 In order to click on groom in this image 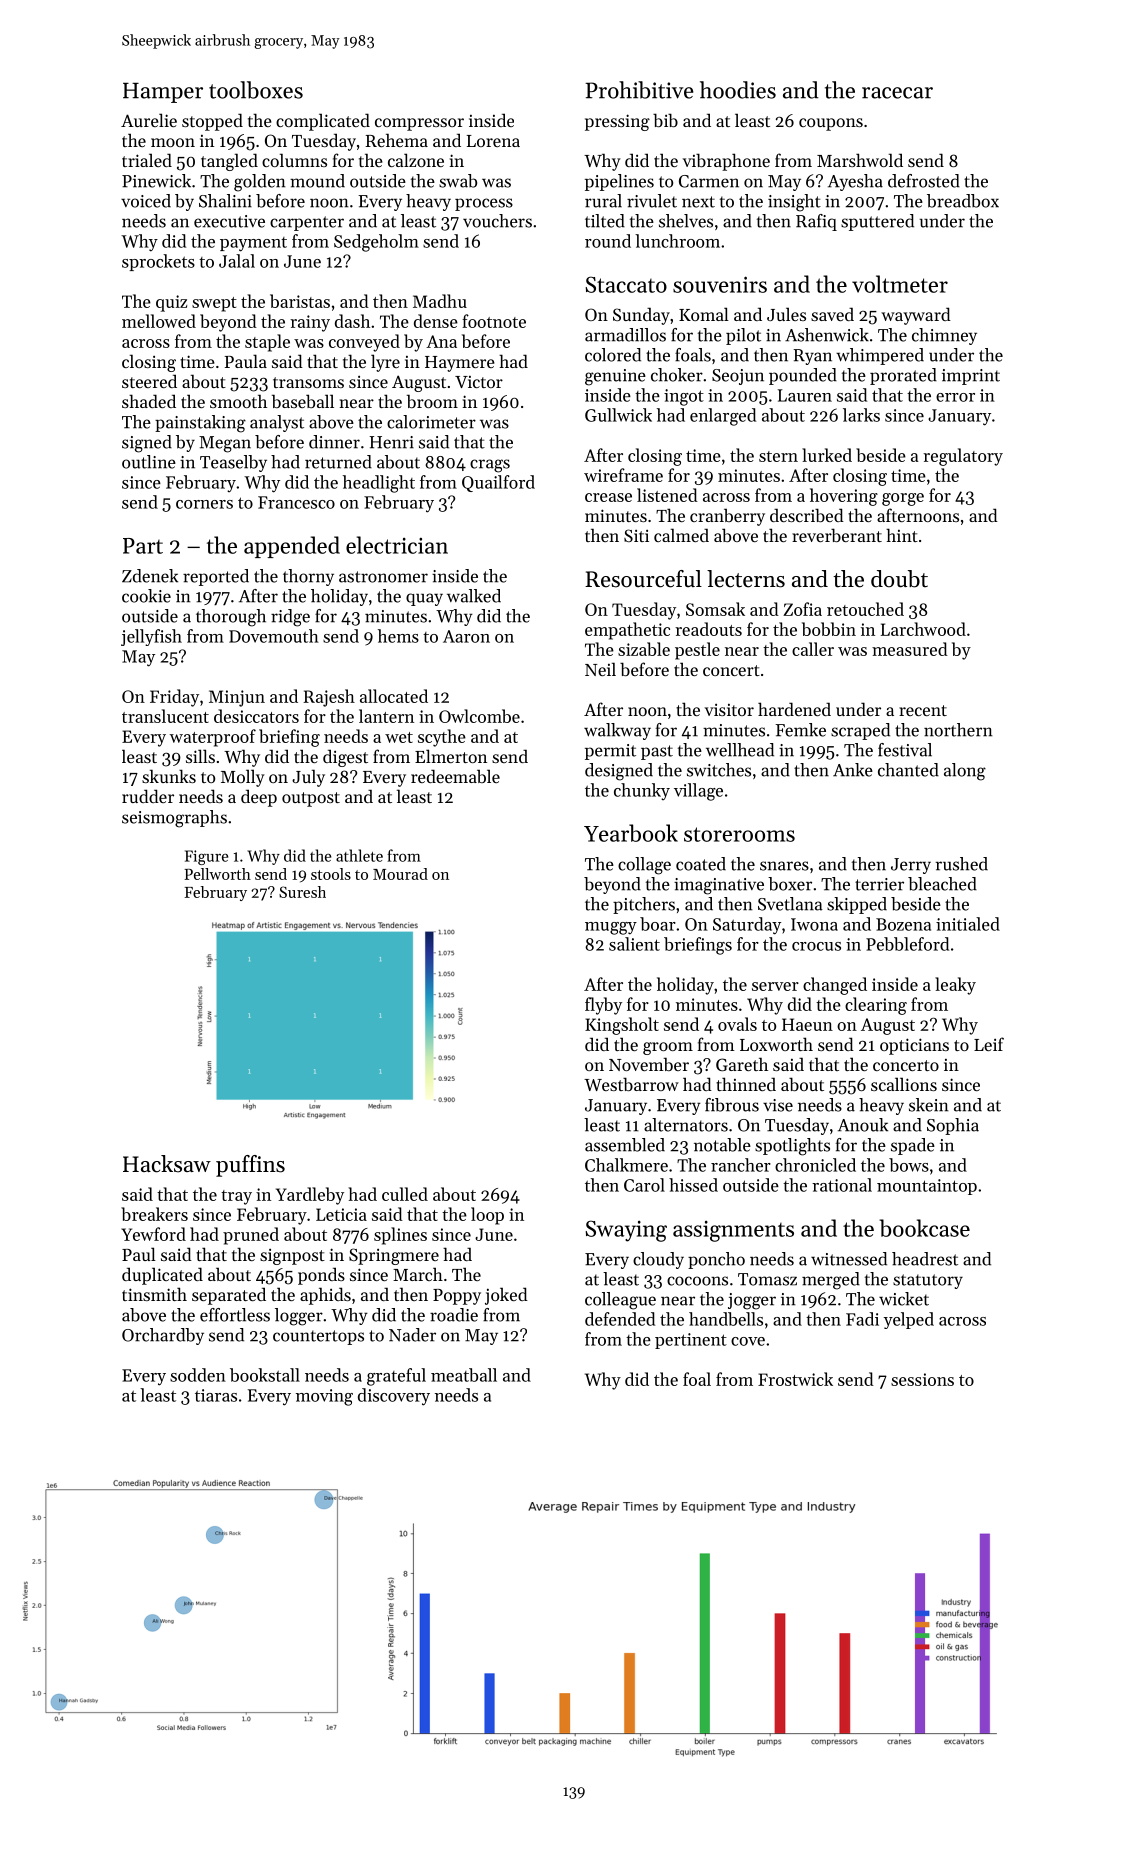, I will do `click(668, 1048)`.
